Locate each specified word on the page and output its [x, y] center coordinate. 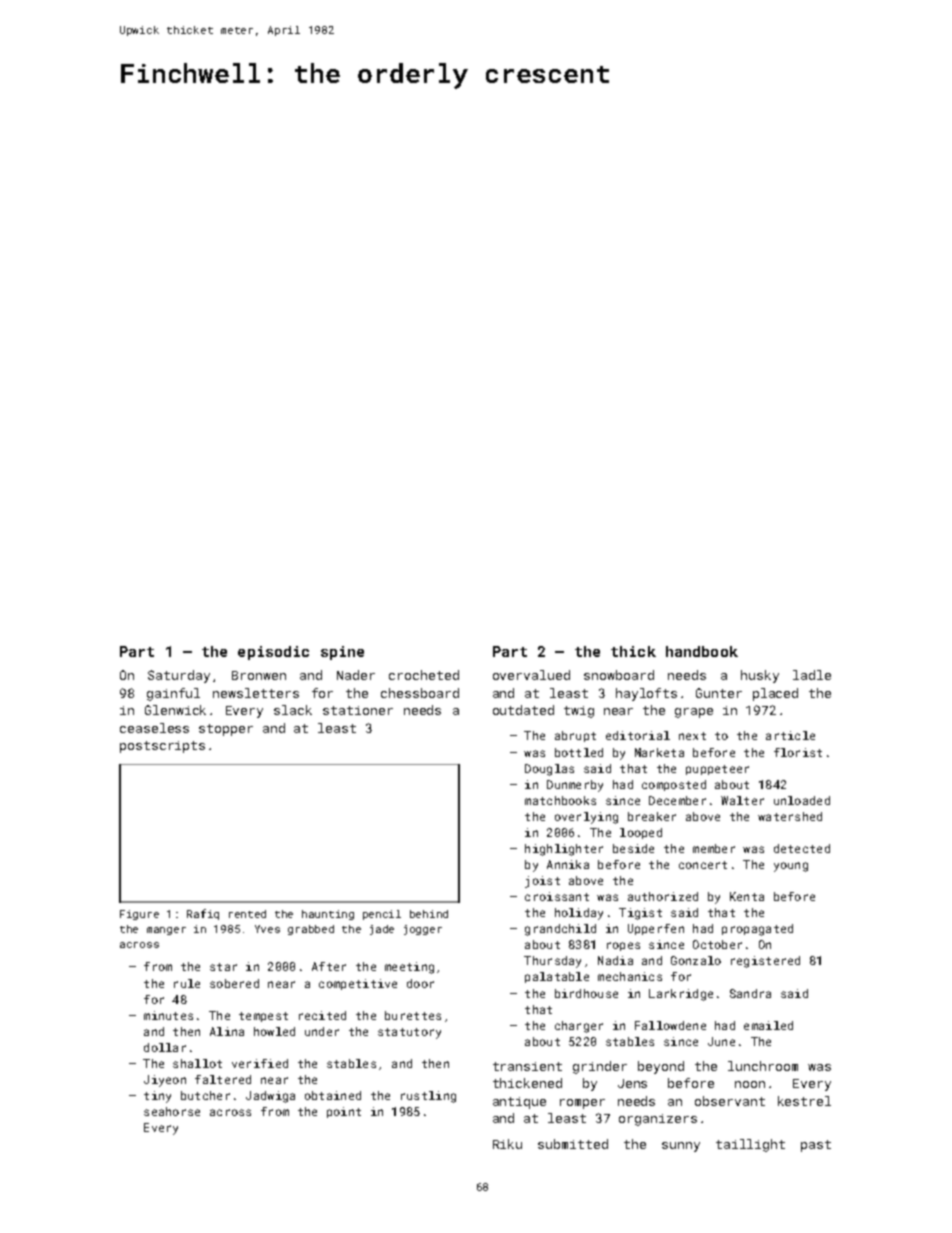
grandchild [560, 930]
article [790, 735]
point [344, 1112]
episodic [273, 653]
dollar [165, 1047]
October [717, 944]
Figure [139, 915]
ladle [812, 675]
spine [342, 653]
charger [579, 1027]
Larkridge [681, 995]
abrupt [575, 736]
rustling [428, 1097]
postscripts [162, 747]
